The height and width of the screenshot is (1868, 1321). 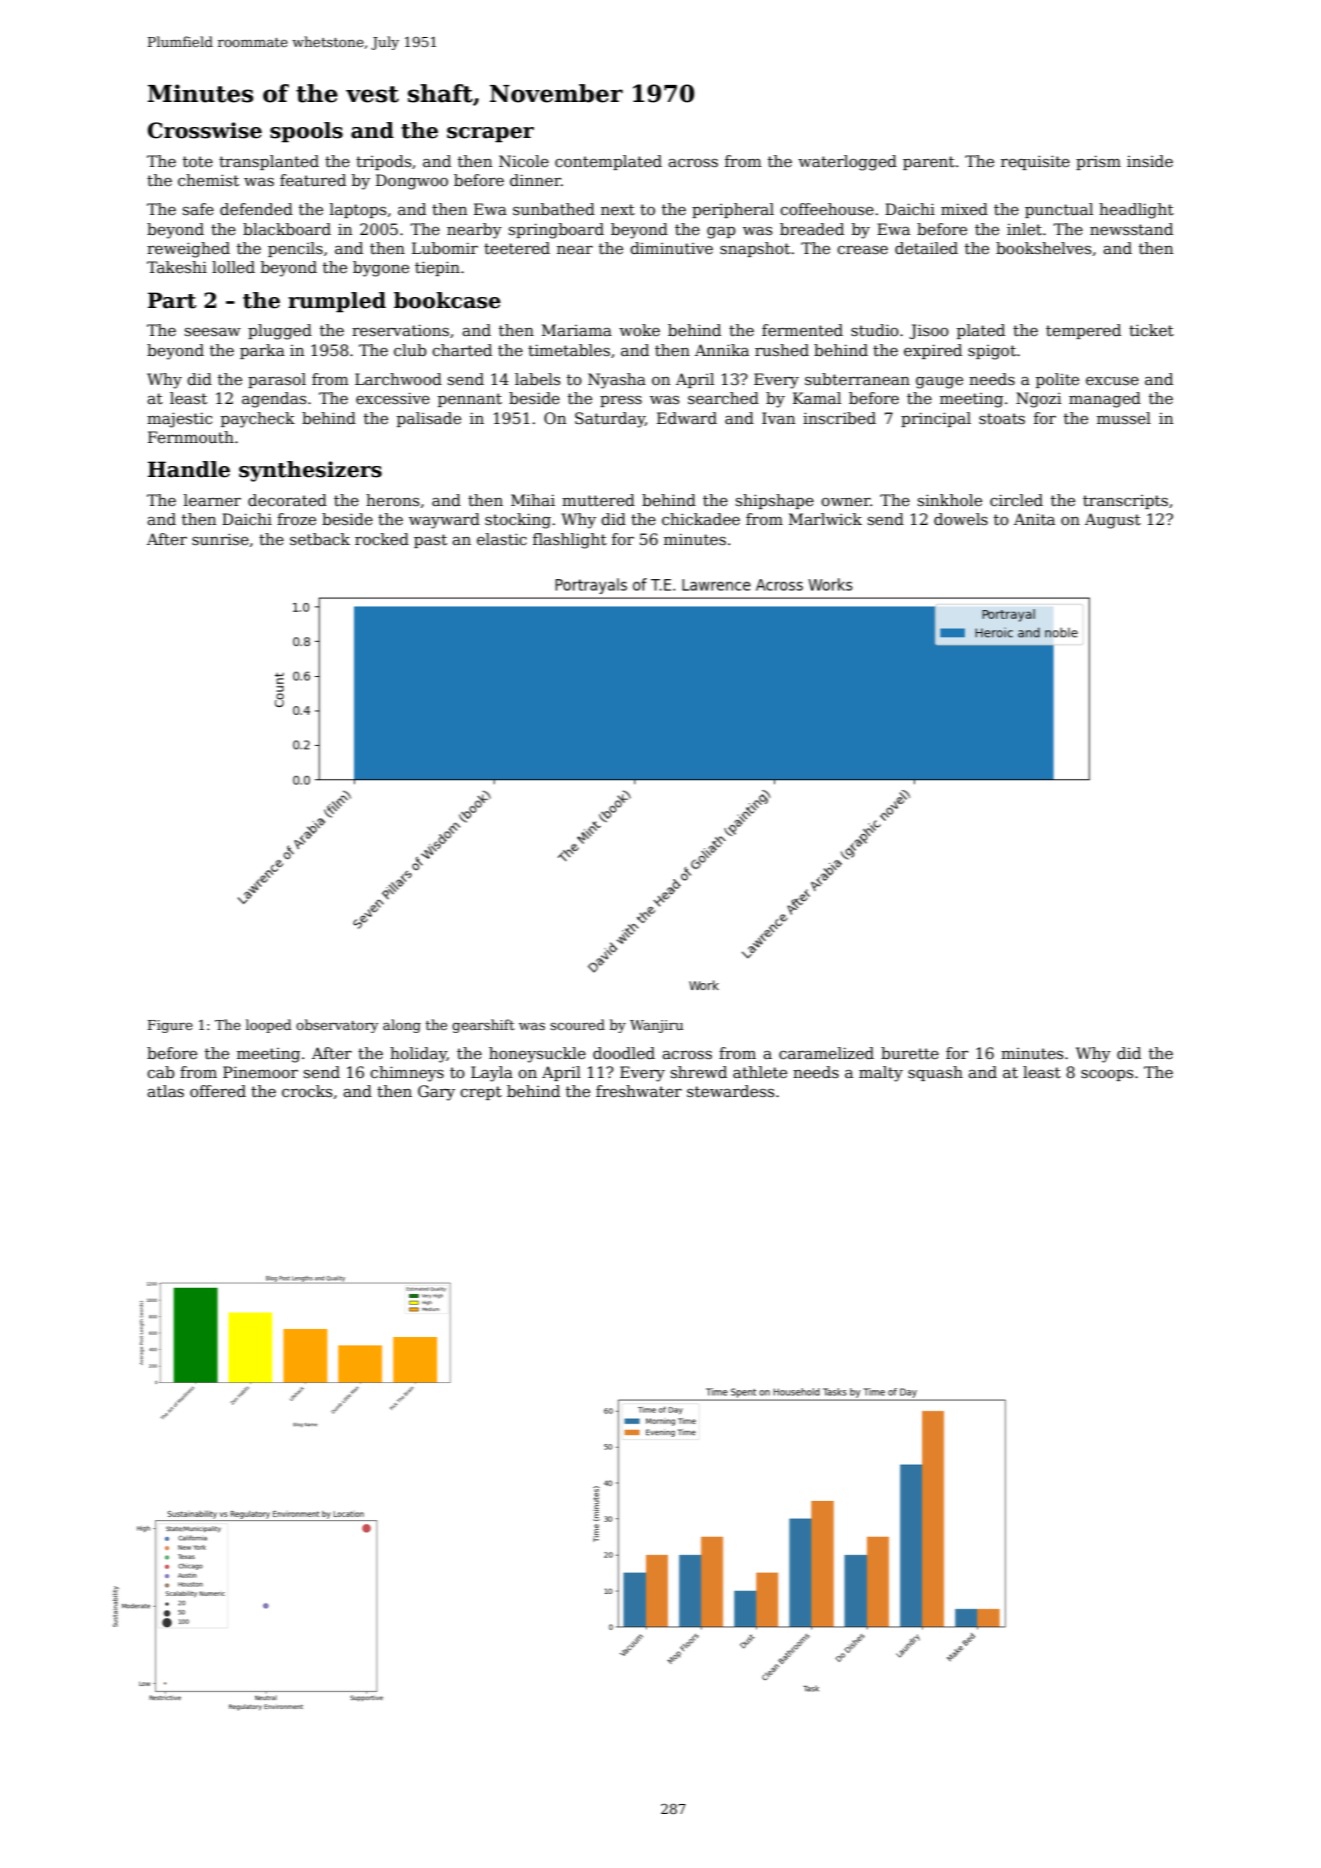 I want to click on newsstand, so click(x=1131, y=229).
